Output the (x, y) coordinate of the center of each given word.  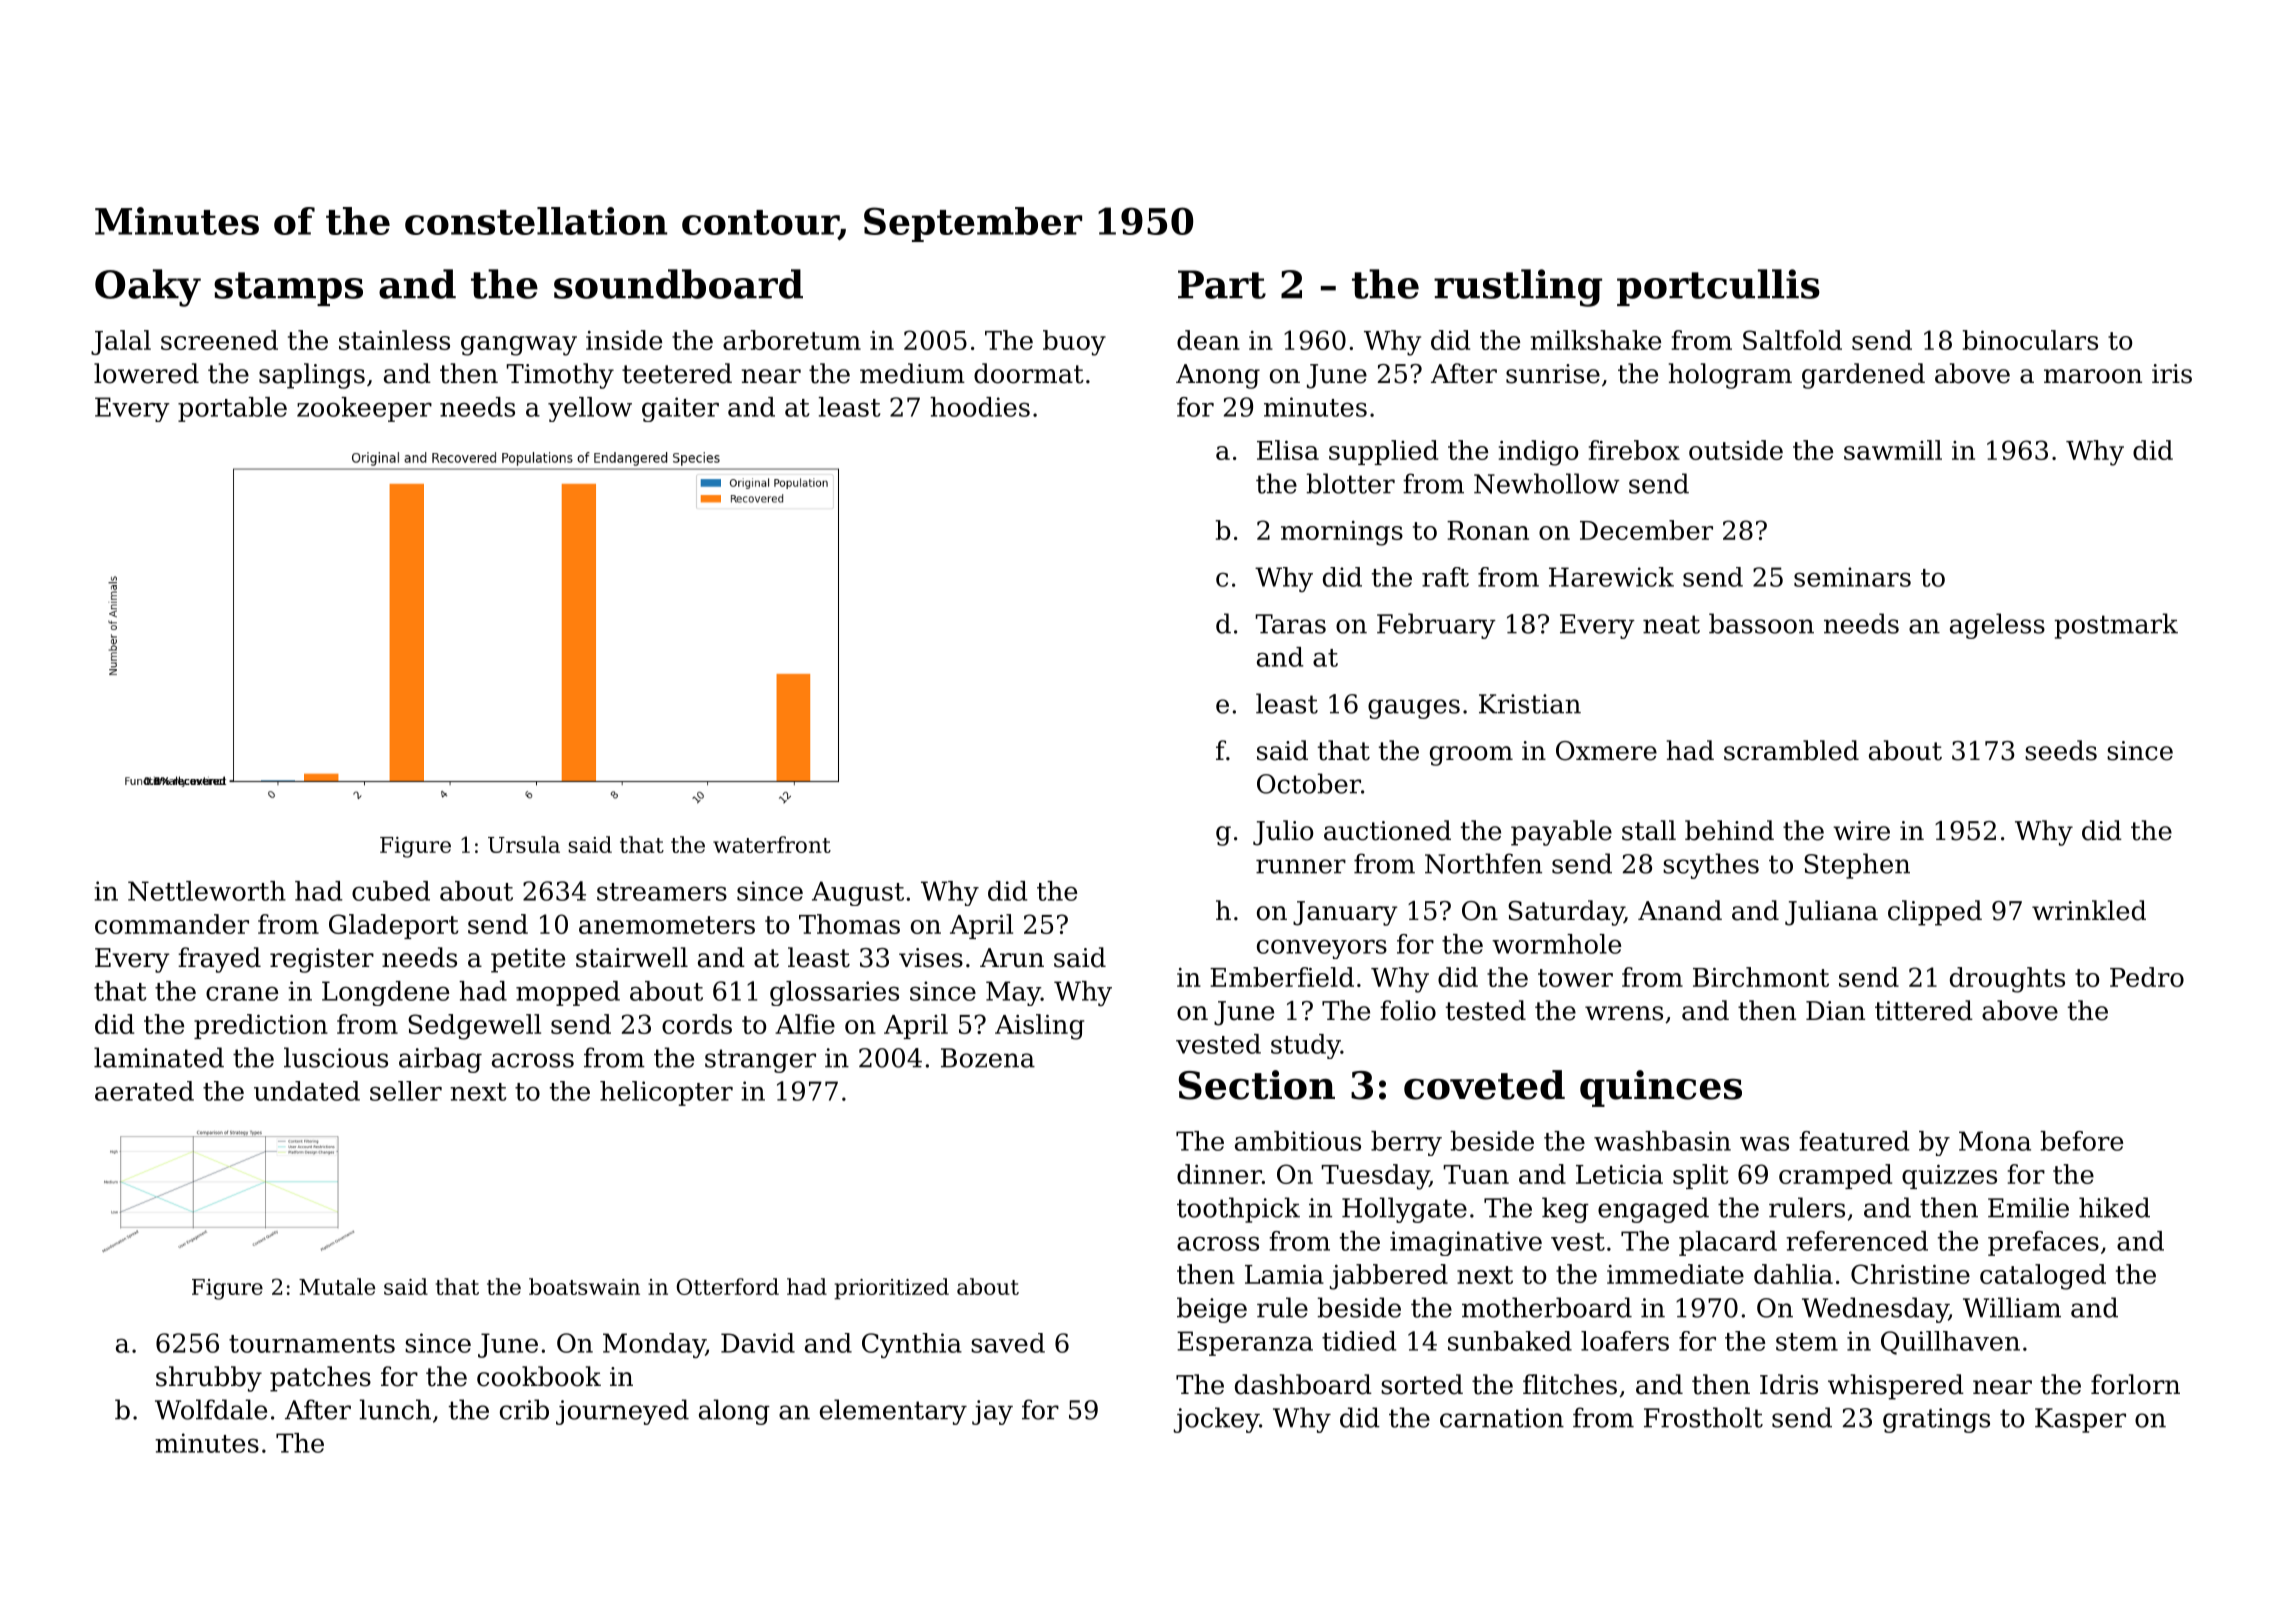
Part (1222, 284)
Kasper (2080, 1420)
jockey (1216, 1420)
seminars (1852, 577)
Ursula (524, 844)
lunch (395, 1409)
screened (219, 340)
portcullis (1718, 287)
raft (1445, 577)
